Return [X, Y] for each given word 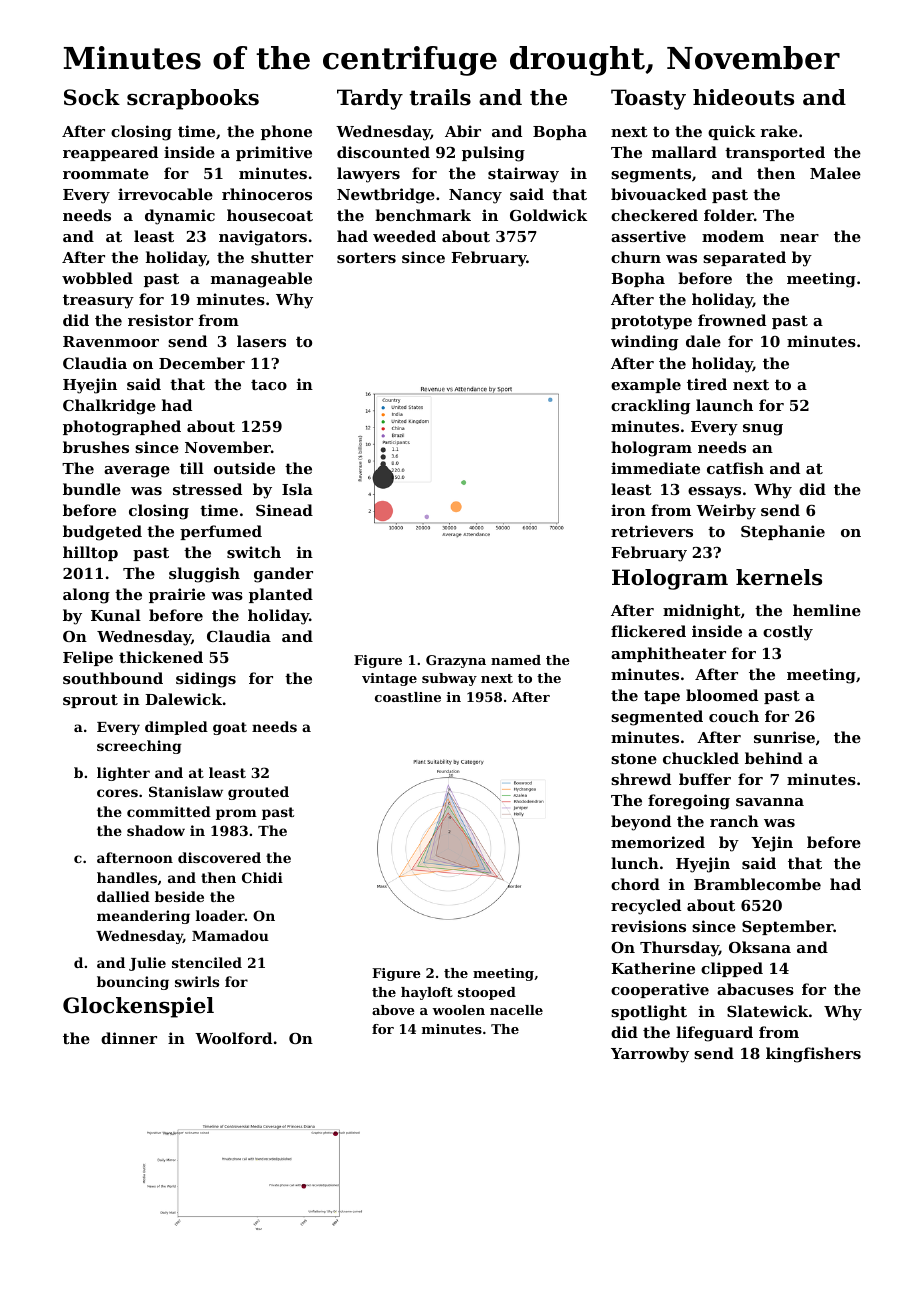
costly [788, 633]
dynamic [180, 217]
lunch [635, 863]
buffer [705, 779]
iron [628, 510]
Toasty [648, 99]
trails [440, 97]
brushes [96, 447]
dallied [123, 896]
